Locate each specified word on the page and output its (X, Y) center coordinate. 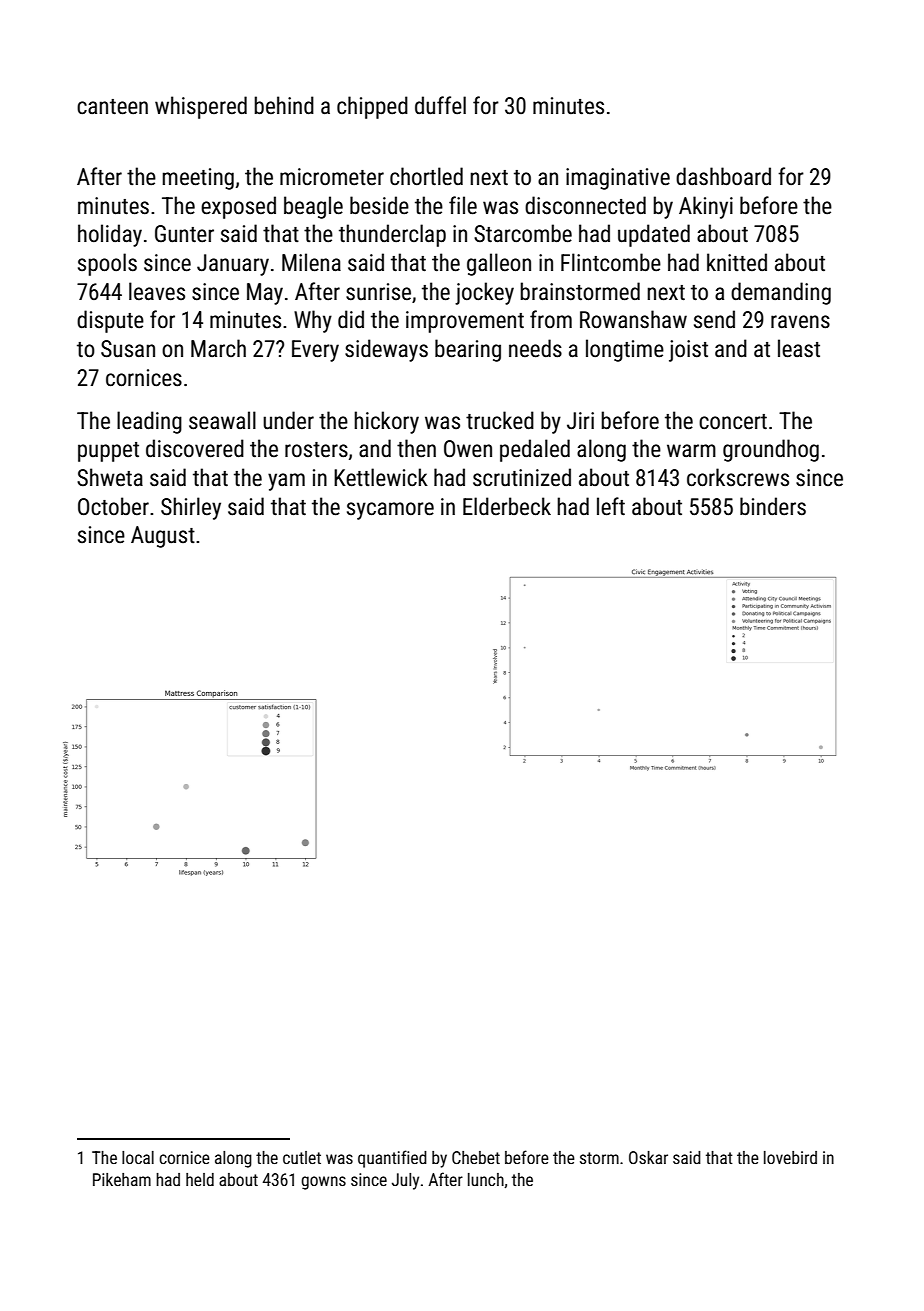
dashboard (723, 176)
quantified (392, 1159)
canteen (112, 107)
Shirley (191, 508)
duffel (440, 105)
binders (773, 506)
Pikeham (122, 1179)
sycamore (390, 511)
